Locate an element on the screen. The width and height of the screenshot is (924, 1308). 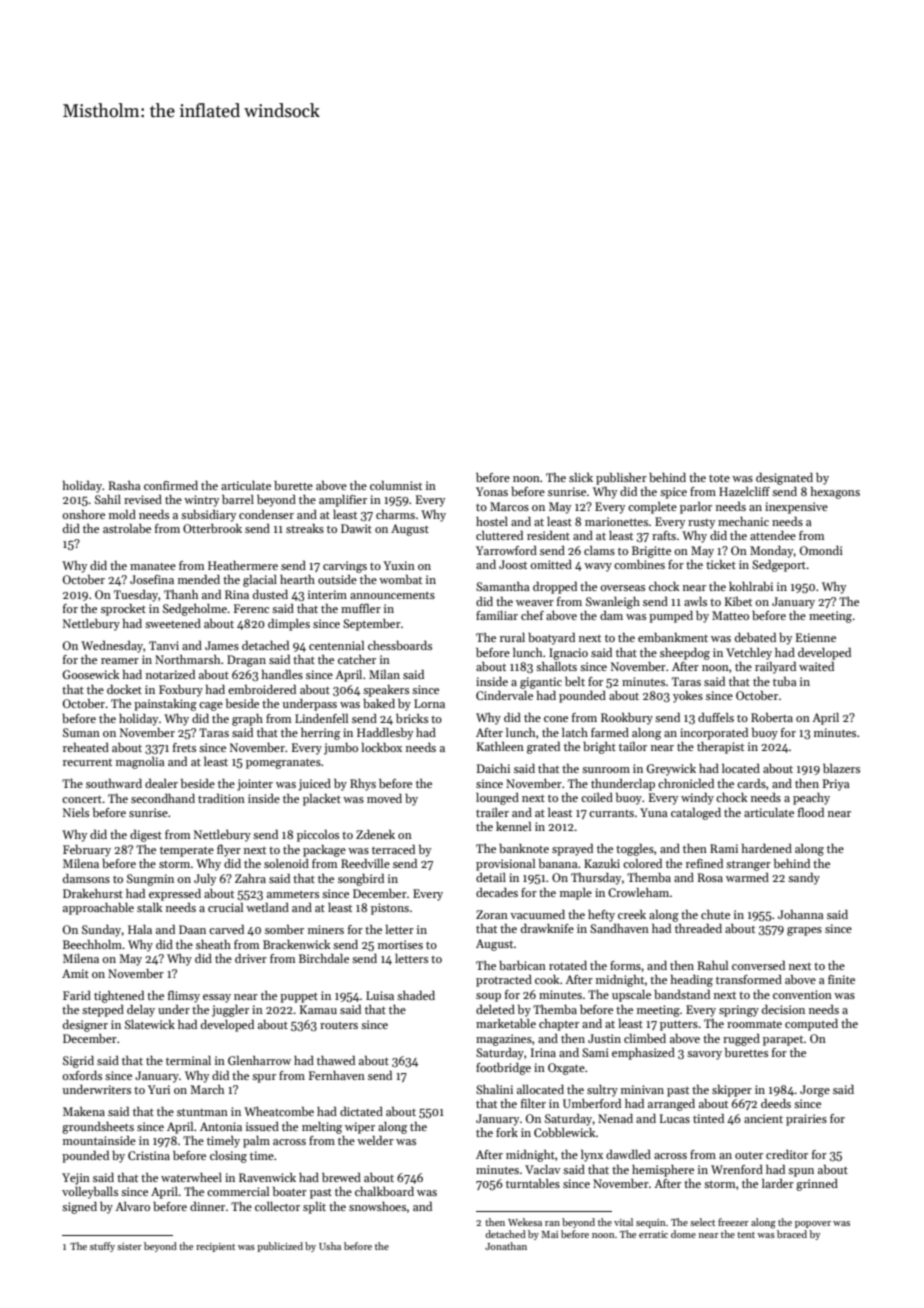
oxfords is located at coordinates (82, 1075).
